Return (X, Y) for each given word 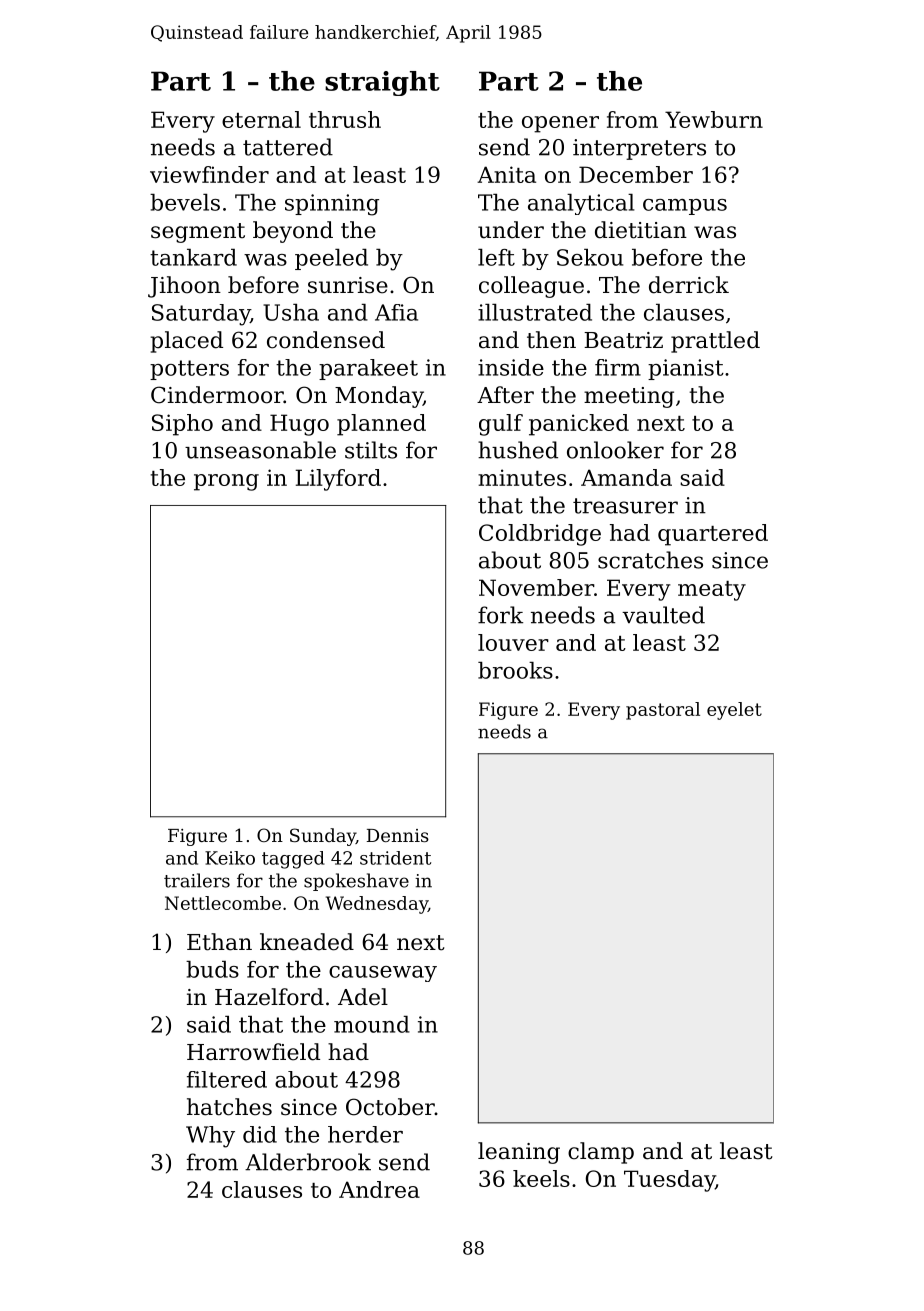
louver (513, 642)
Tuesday (669, 1181)
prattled (715, 342)
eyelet (734, 711)
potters (189, 370)
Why (210, 1137)
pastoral (663, 711)
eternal (261, 119)
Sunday (323, 837)
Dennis (398, 835)
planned (381, 425)
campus (685, 207)
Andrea (379, 1189)
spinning (332, 205)
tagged (293, 860)
